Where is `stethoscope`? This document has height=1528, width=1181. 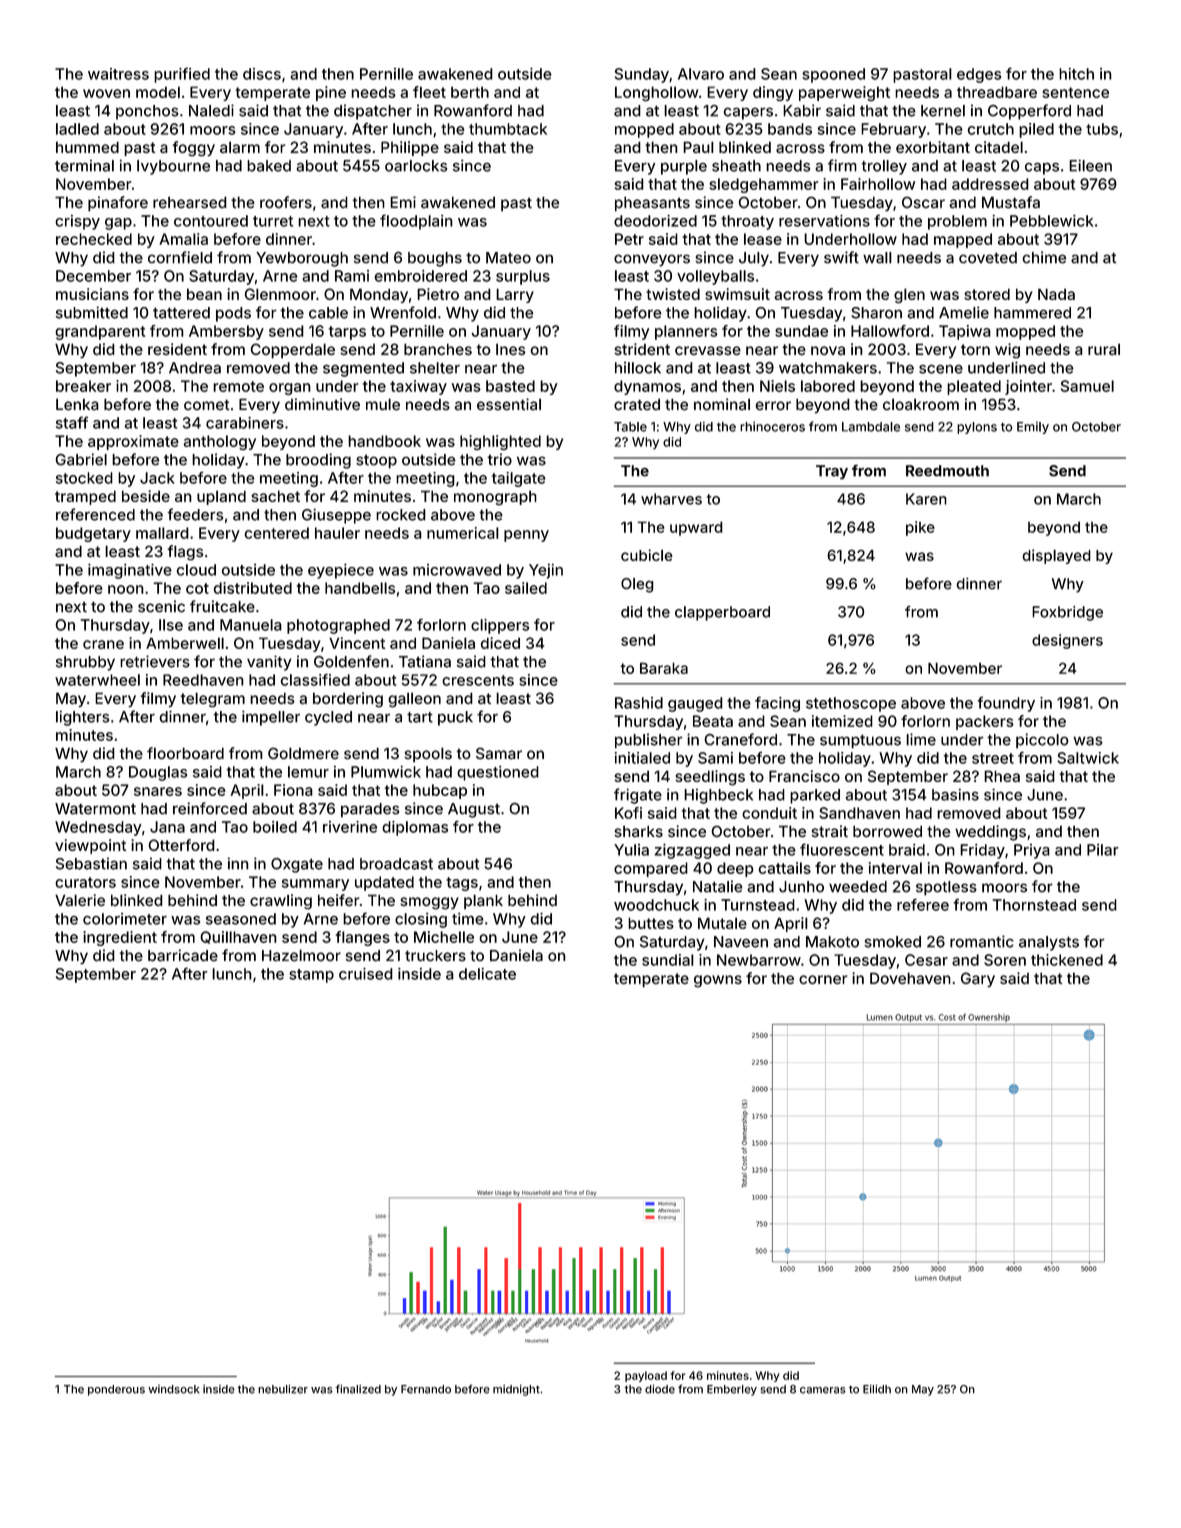
stethoscope is located at coordinates (851, 704).
